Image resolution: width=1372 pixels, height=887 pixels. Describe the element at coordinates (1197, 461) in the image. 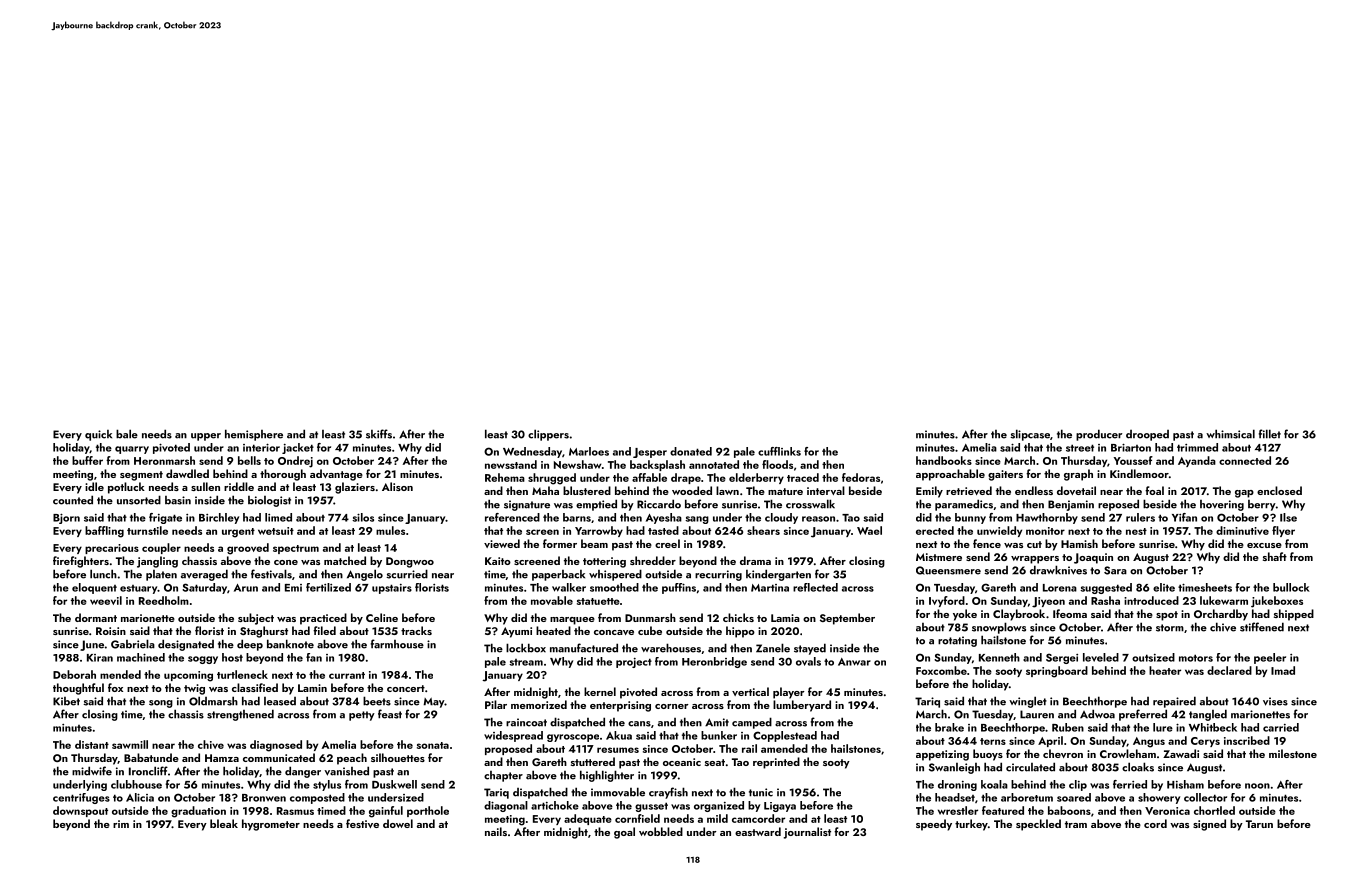

I see `Ayanda` at that location.
